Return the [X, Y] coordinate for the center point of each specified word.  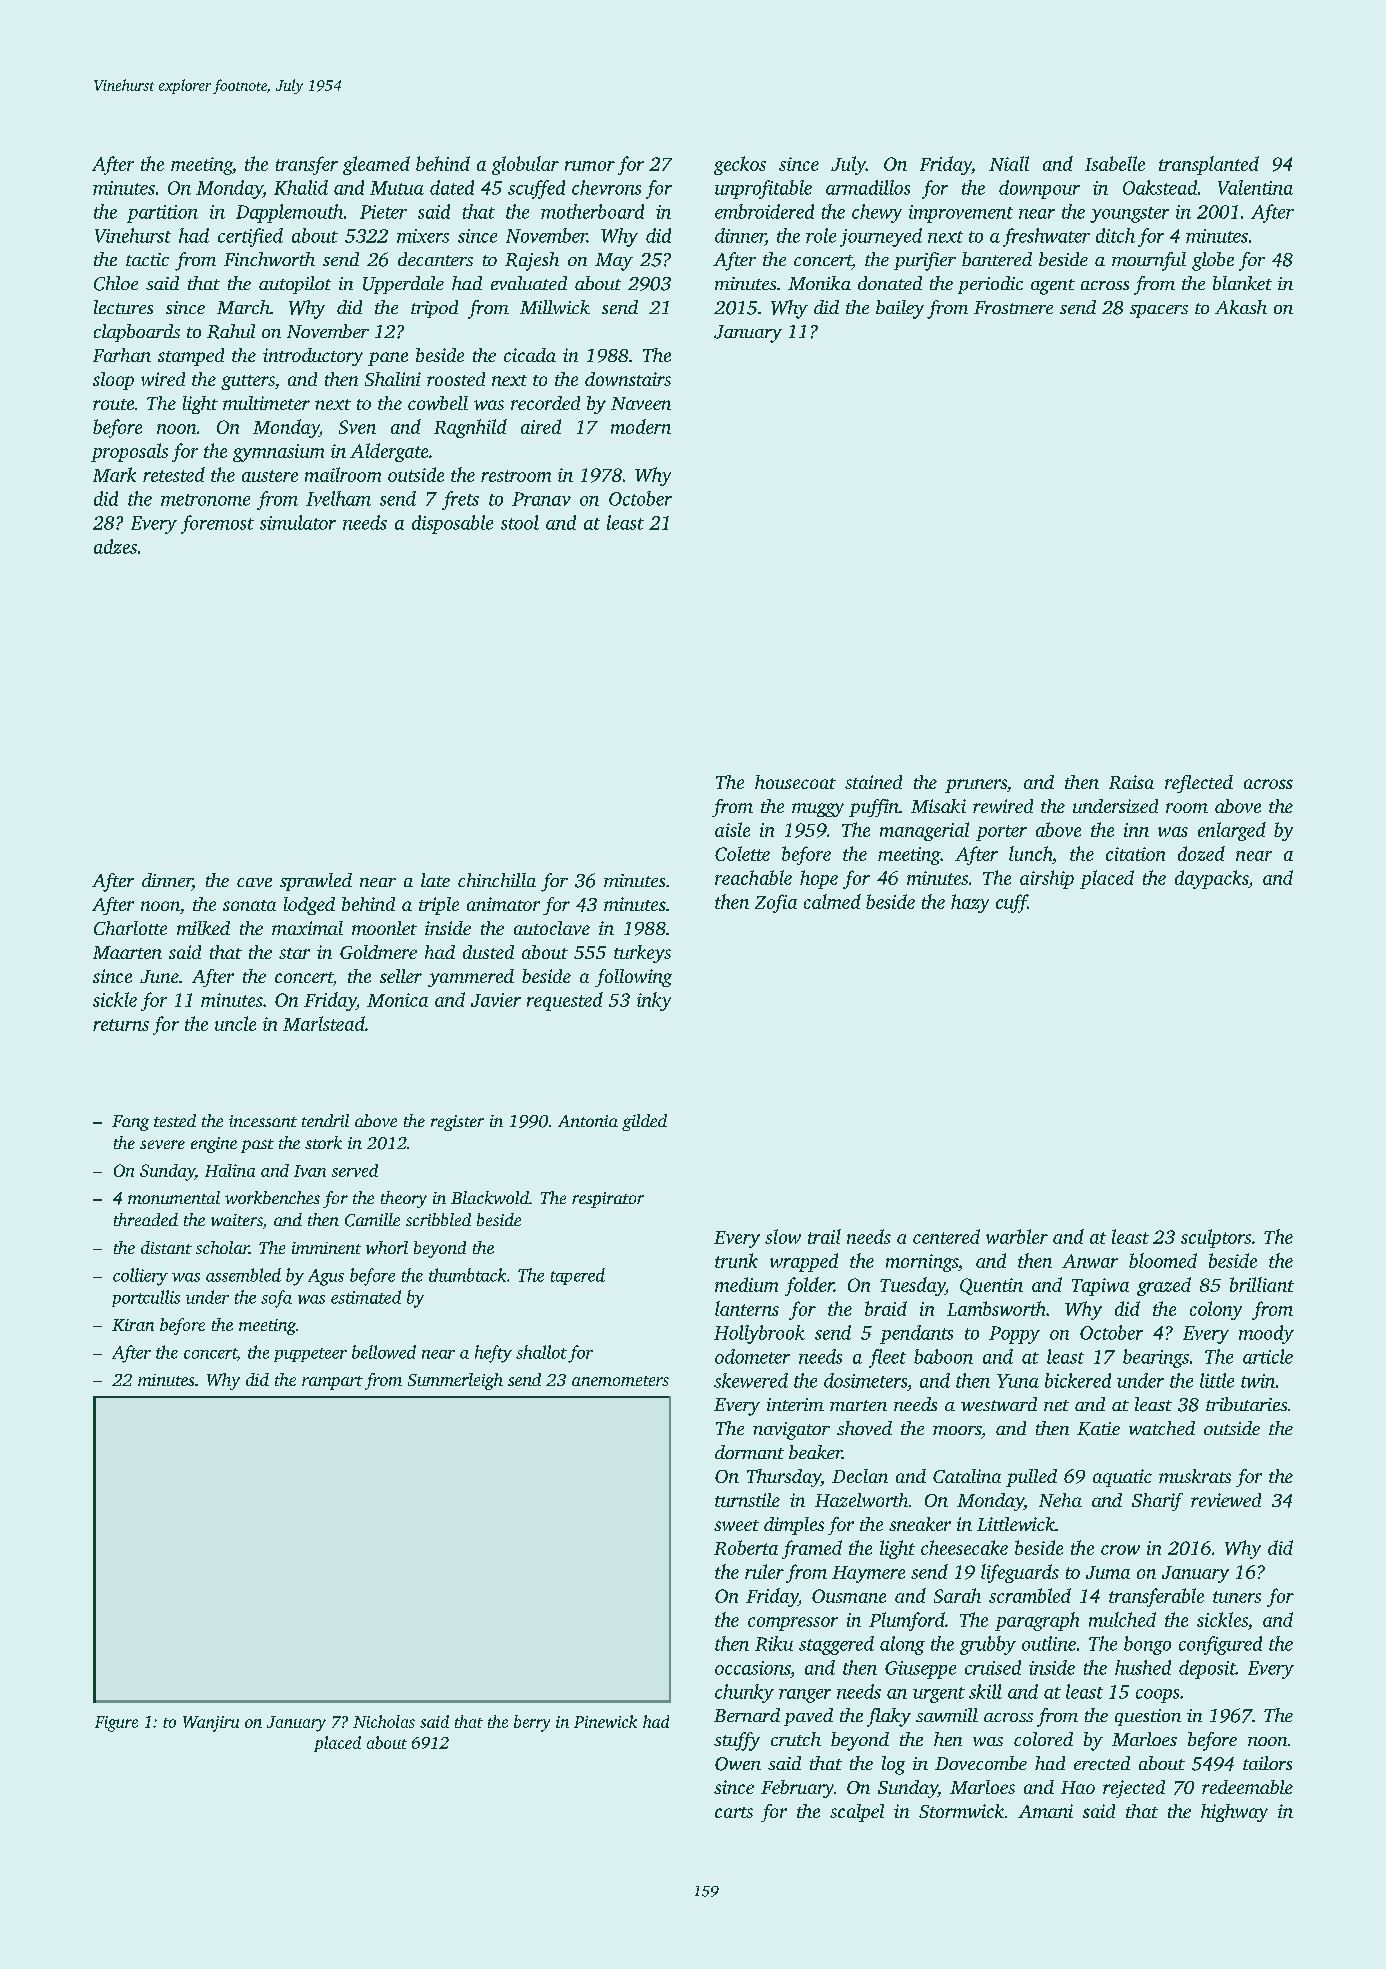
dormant [749, 1452]
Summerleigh [455, 1381]
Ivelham [338, 498]
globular [525, 165]
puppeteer [310, 1355]
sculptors [1216, 1238]
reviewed [1226, 1500]
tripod [434, 309]
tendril [325, 1120]
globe [1213, 261]
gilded [644, 1122]
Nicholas [384, 1721]
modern [641, 426]
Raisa [1131, 782]
